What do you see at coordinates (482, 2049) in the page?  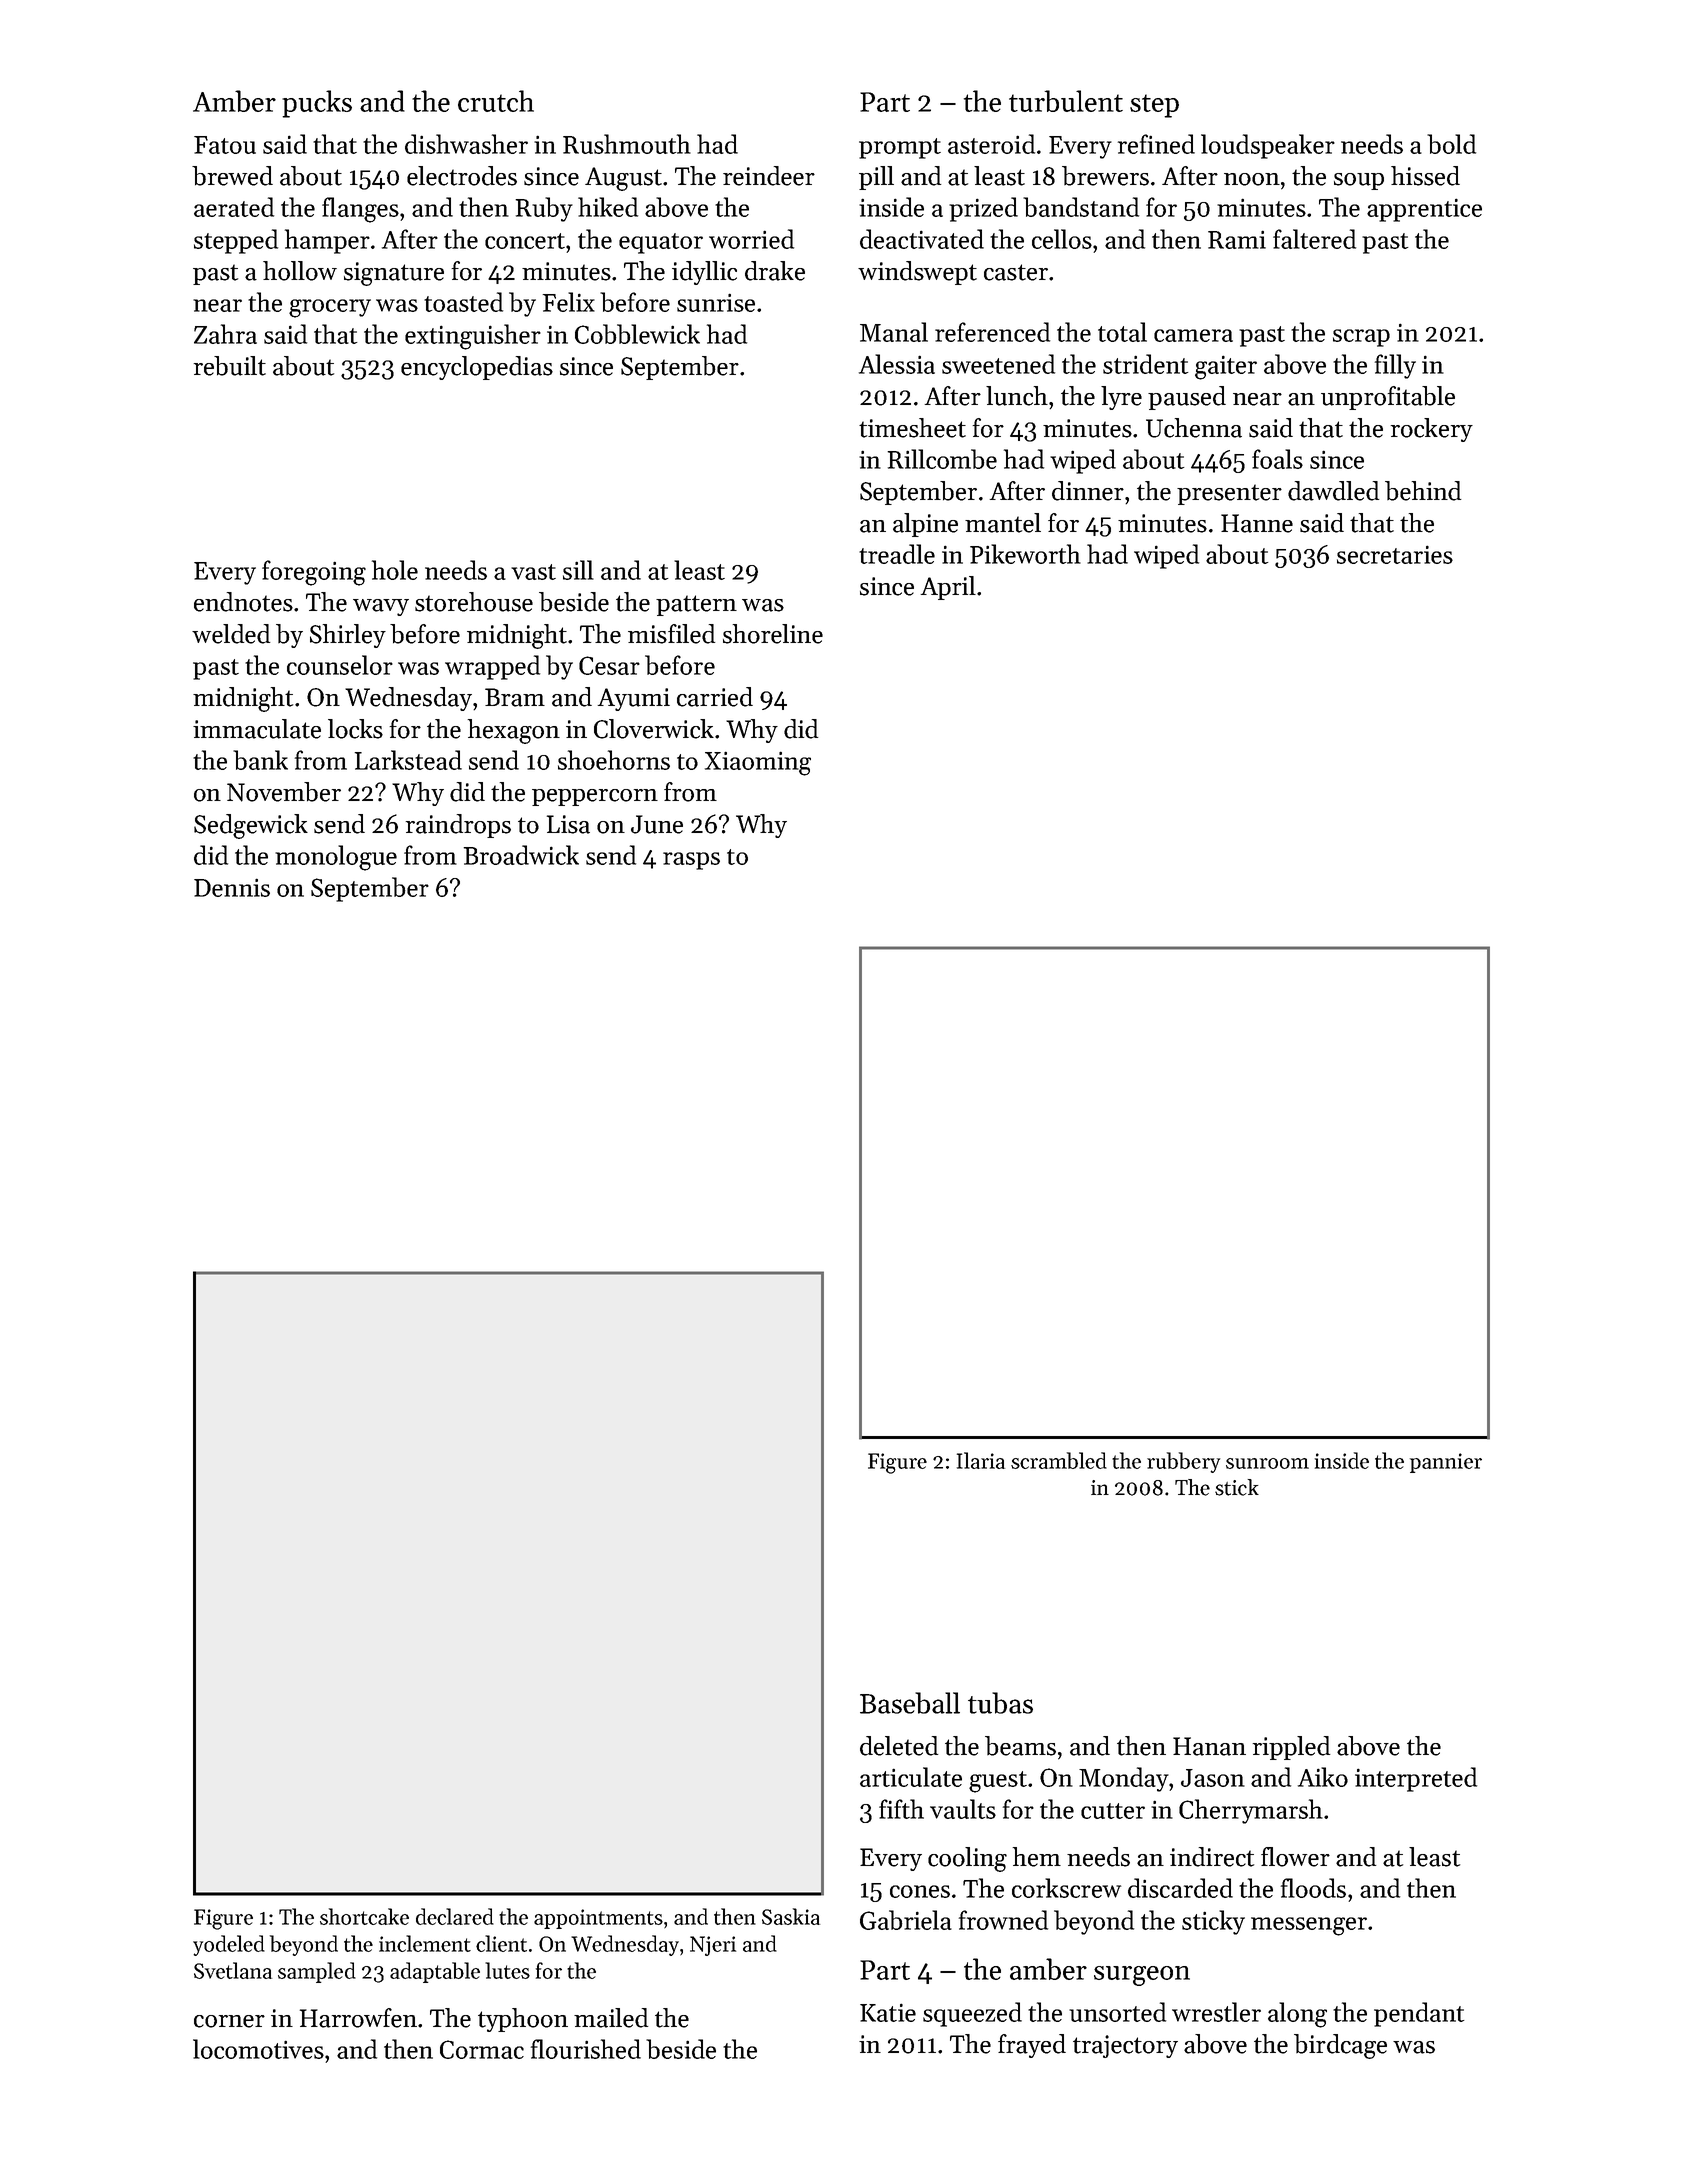 I see `Cormac` at bounding box center [482, 2049].
